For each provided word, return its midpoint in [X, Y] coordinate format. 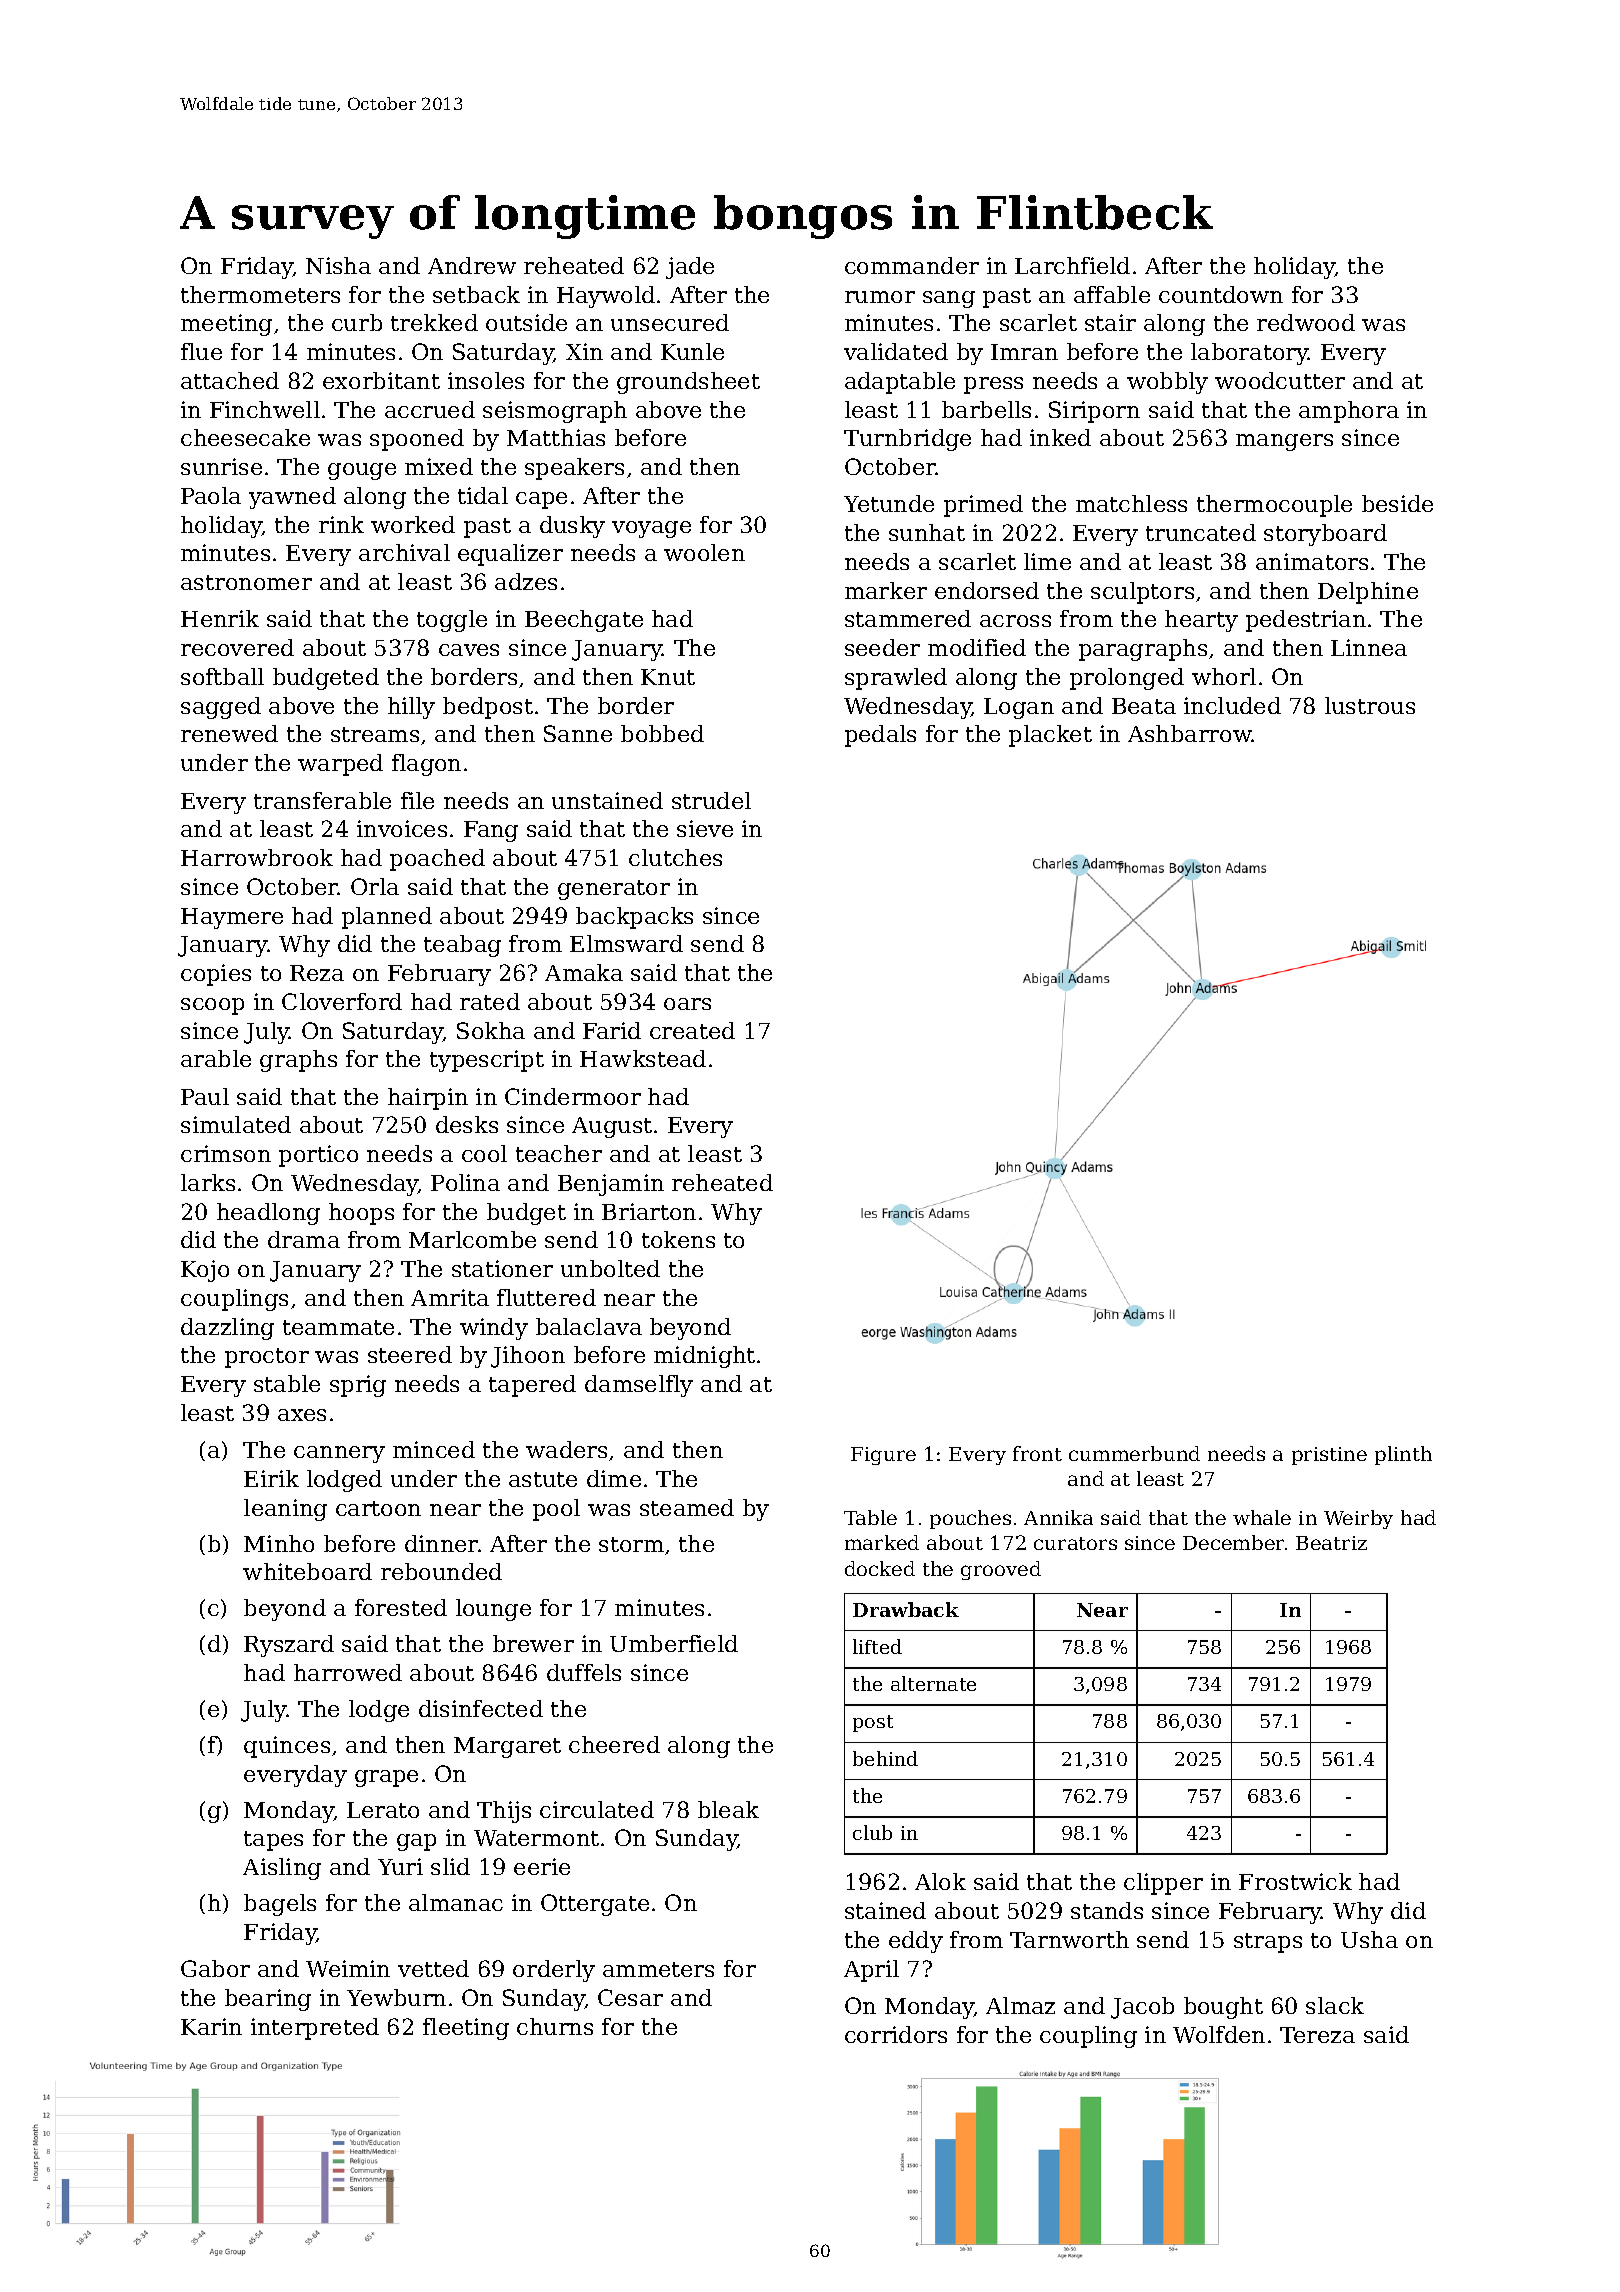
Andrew [472, 265]
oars [687, 1004]
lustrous [1370, 705]
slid [450, 1866]
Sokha [491, 1030]
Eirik [271, 1478]
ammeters [658, 1969]
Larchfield [1072, 265]
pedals [880, 736]
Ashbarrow [1190, 733]
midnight [704, 1357]
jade [690, 268]
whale [1262, 1517]
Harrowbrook [257, 857]
